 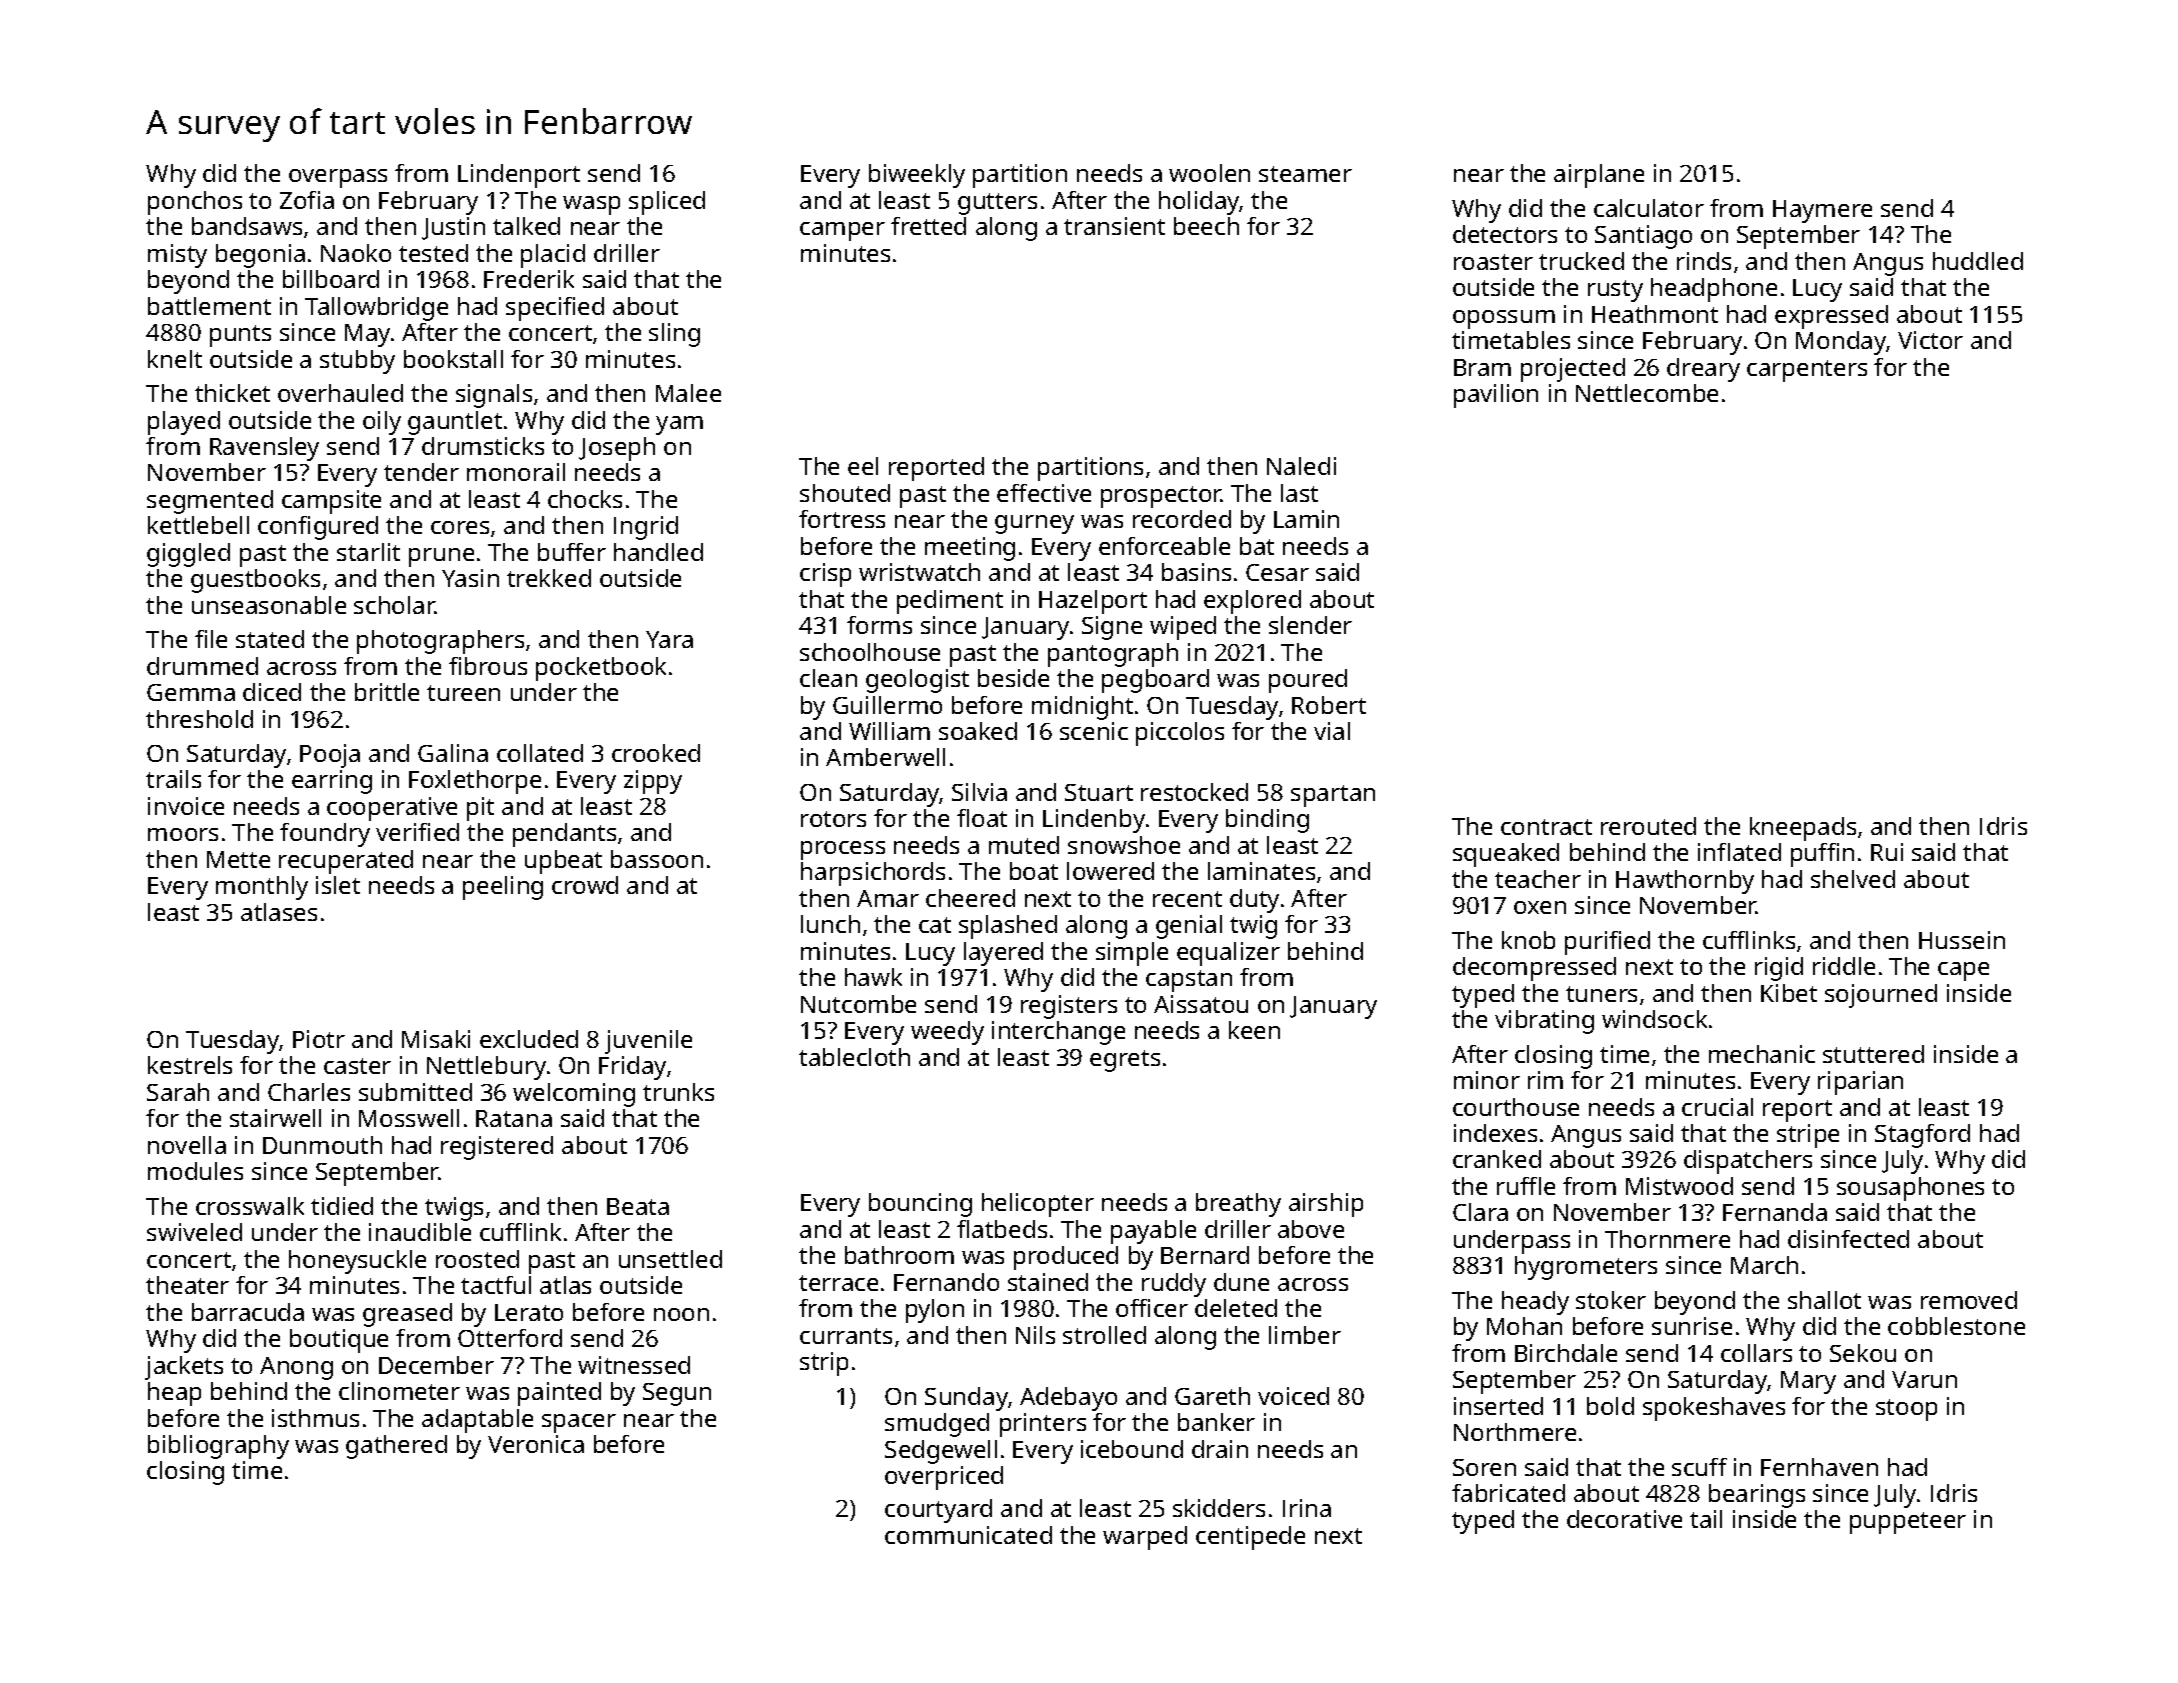 I want to click on Zofia, so click(x=307, y=200).
